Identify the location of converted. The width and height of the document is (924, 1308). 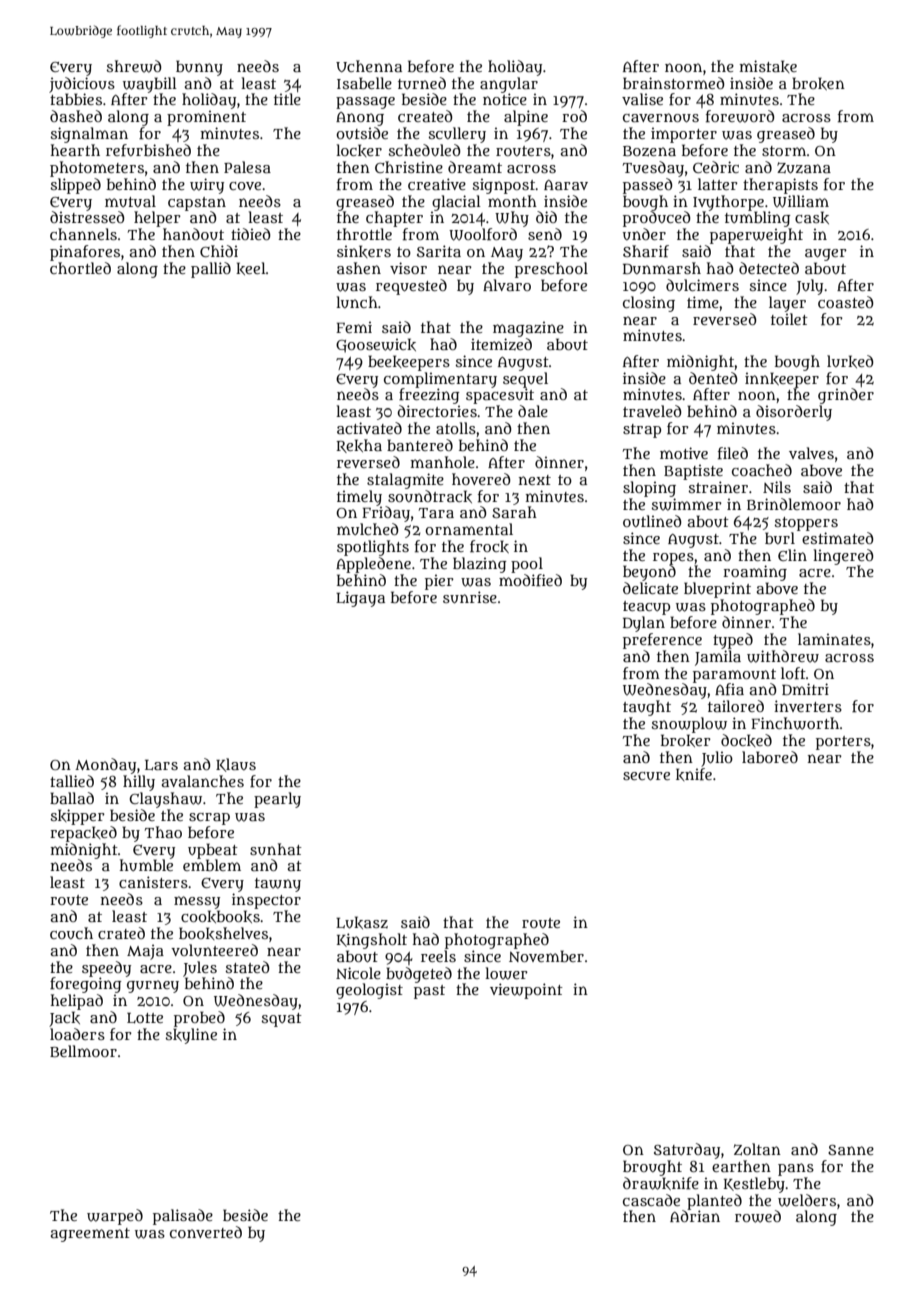
(206, 1232).
